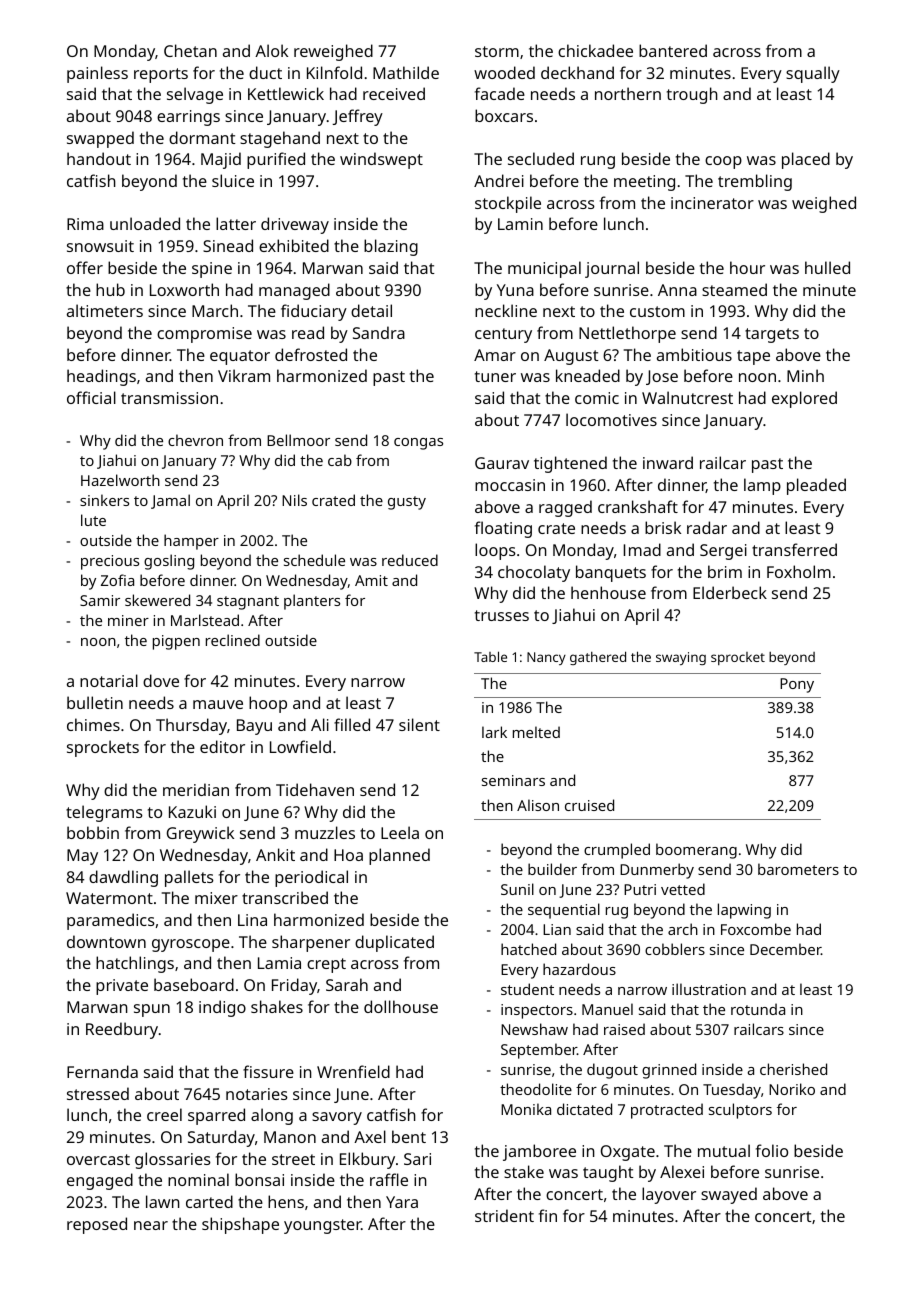 The height and width of the screenshot is (1308, 924). What do you see at coordinates (527, 989) in the screenshot?
I see `student` at bounding box center [527, 989].
